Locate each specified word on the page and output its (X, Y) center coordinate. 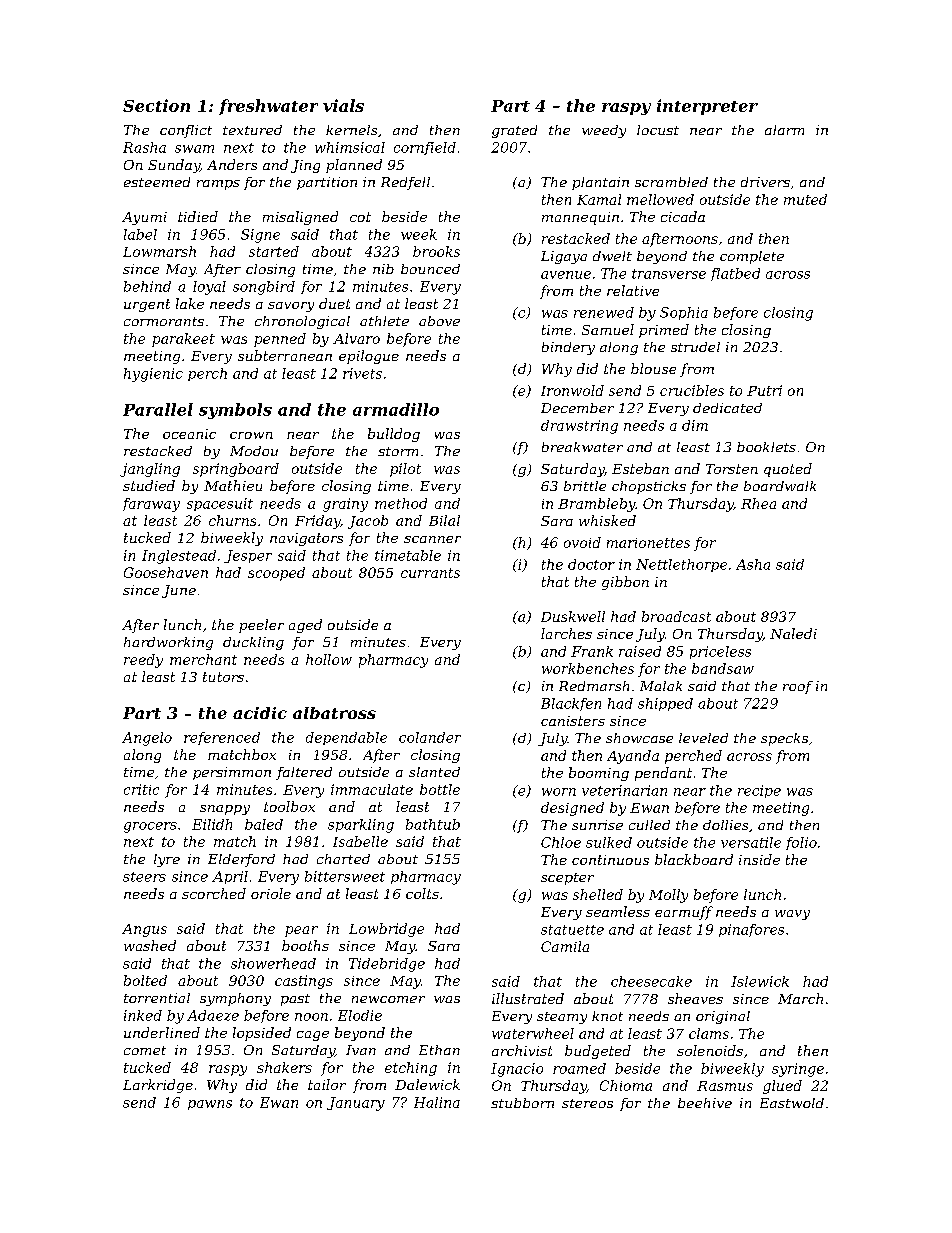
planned (354, 166)
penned (280, 340)
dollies (725, 825)
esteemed (157, 182)
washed (150, 945)
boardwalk (780, 486)
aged (305, 626)
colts (422, 893)
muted (805, 199)
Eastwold (792, 1103)
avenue (566, 275)
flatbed (735, 274)
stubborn (522, 1103)
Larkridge (158, 1086)
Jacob (368, 522)
